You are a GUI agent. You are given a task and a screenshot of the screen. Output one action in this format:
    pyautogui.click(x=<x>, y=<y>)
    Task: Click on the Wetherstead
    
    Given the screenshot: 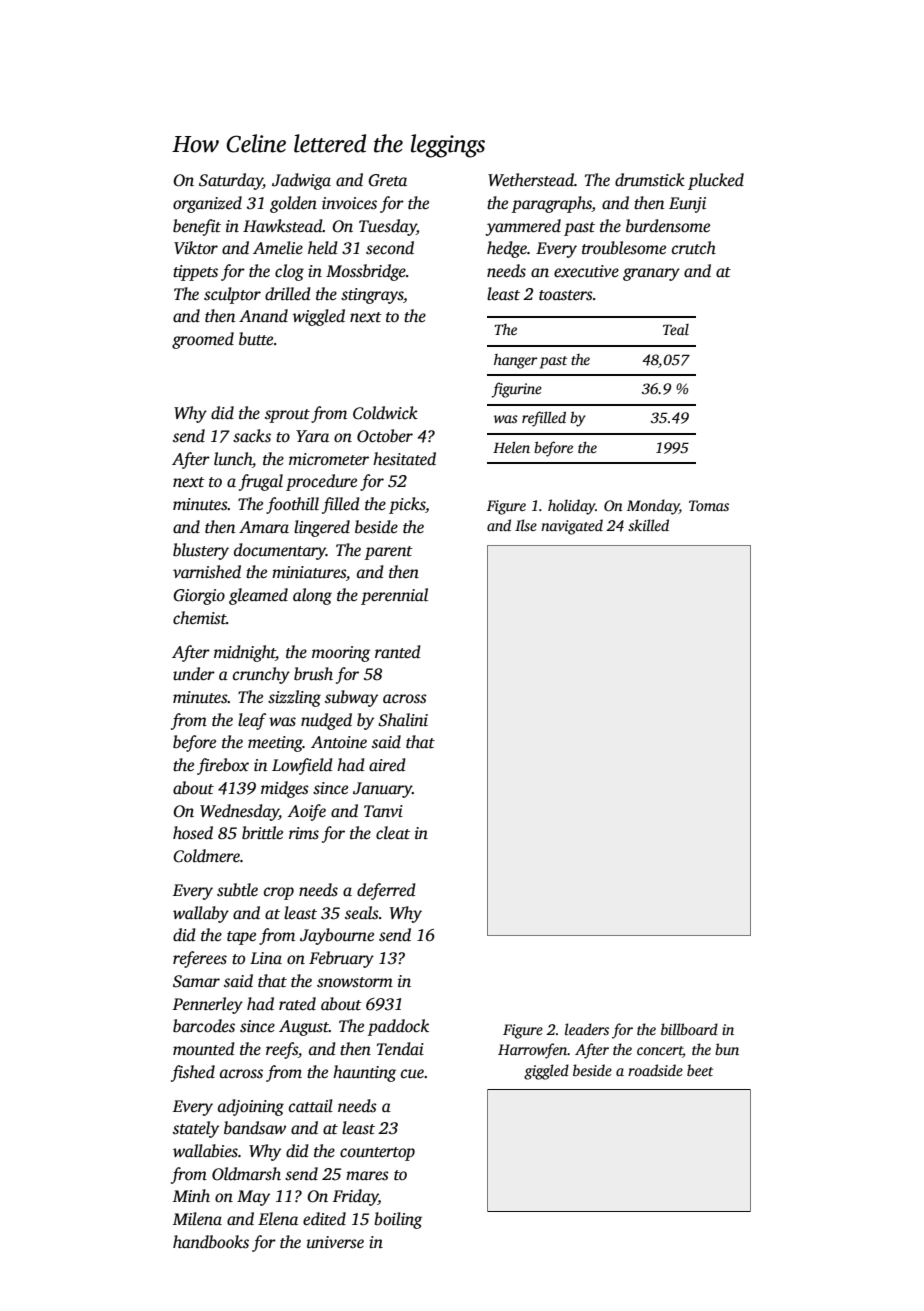 What is the action you would take?
    pyautogui.click(x=531, y=180)
